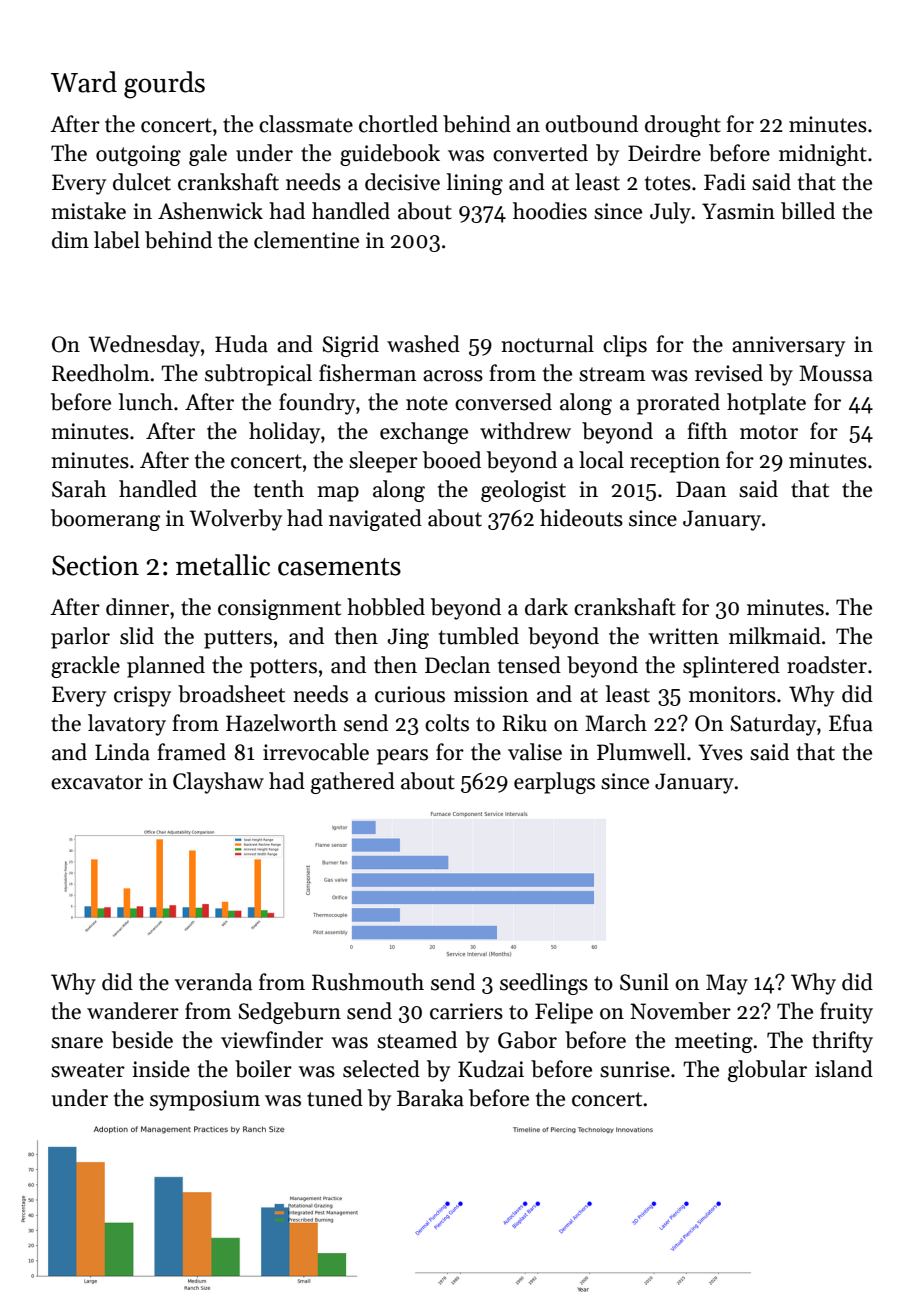  Describe the element at coordinates (164, 85) in the image. I see `gourds` at that location.
